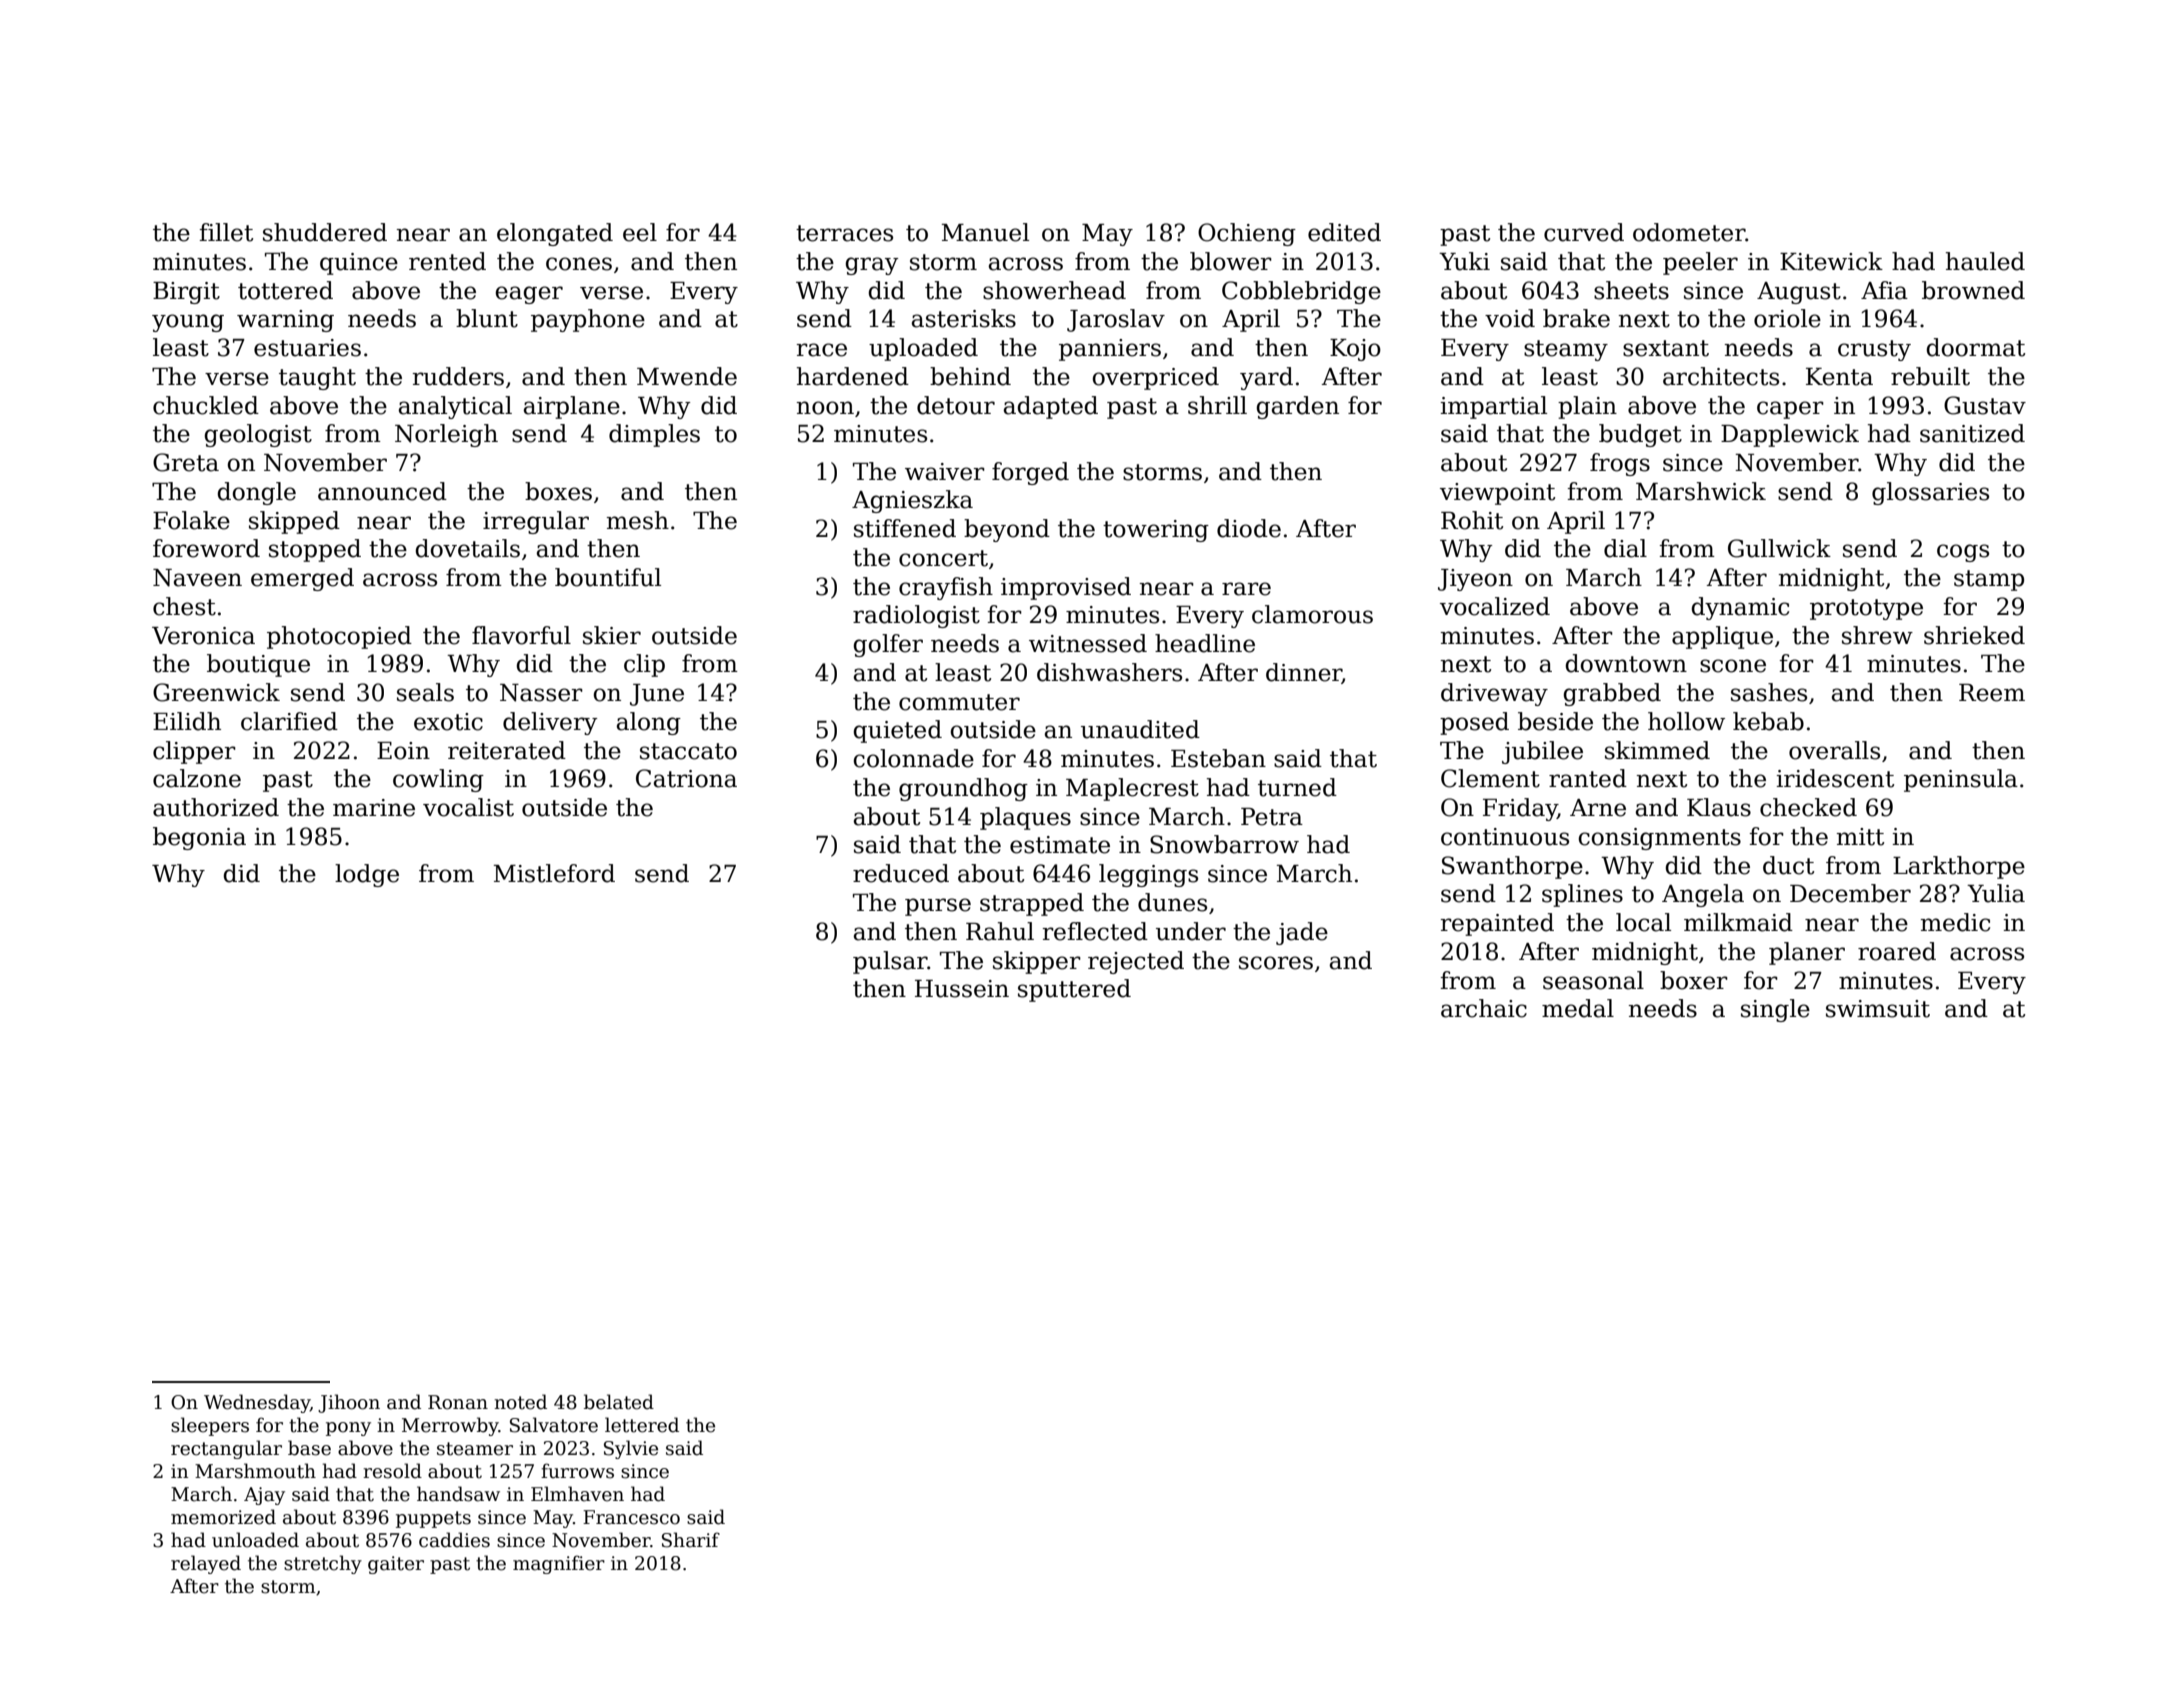 This screenshot has height=1683, width=2178. I want to click on Manuel, so click(985, 232).
